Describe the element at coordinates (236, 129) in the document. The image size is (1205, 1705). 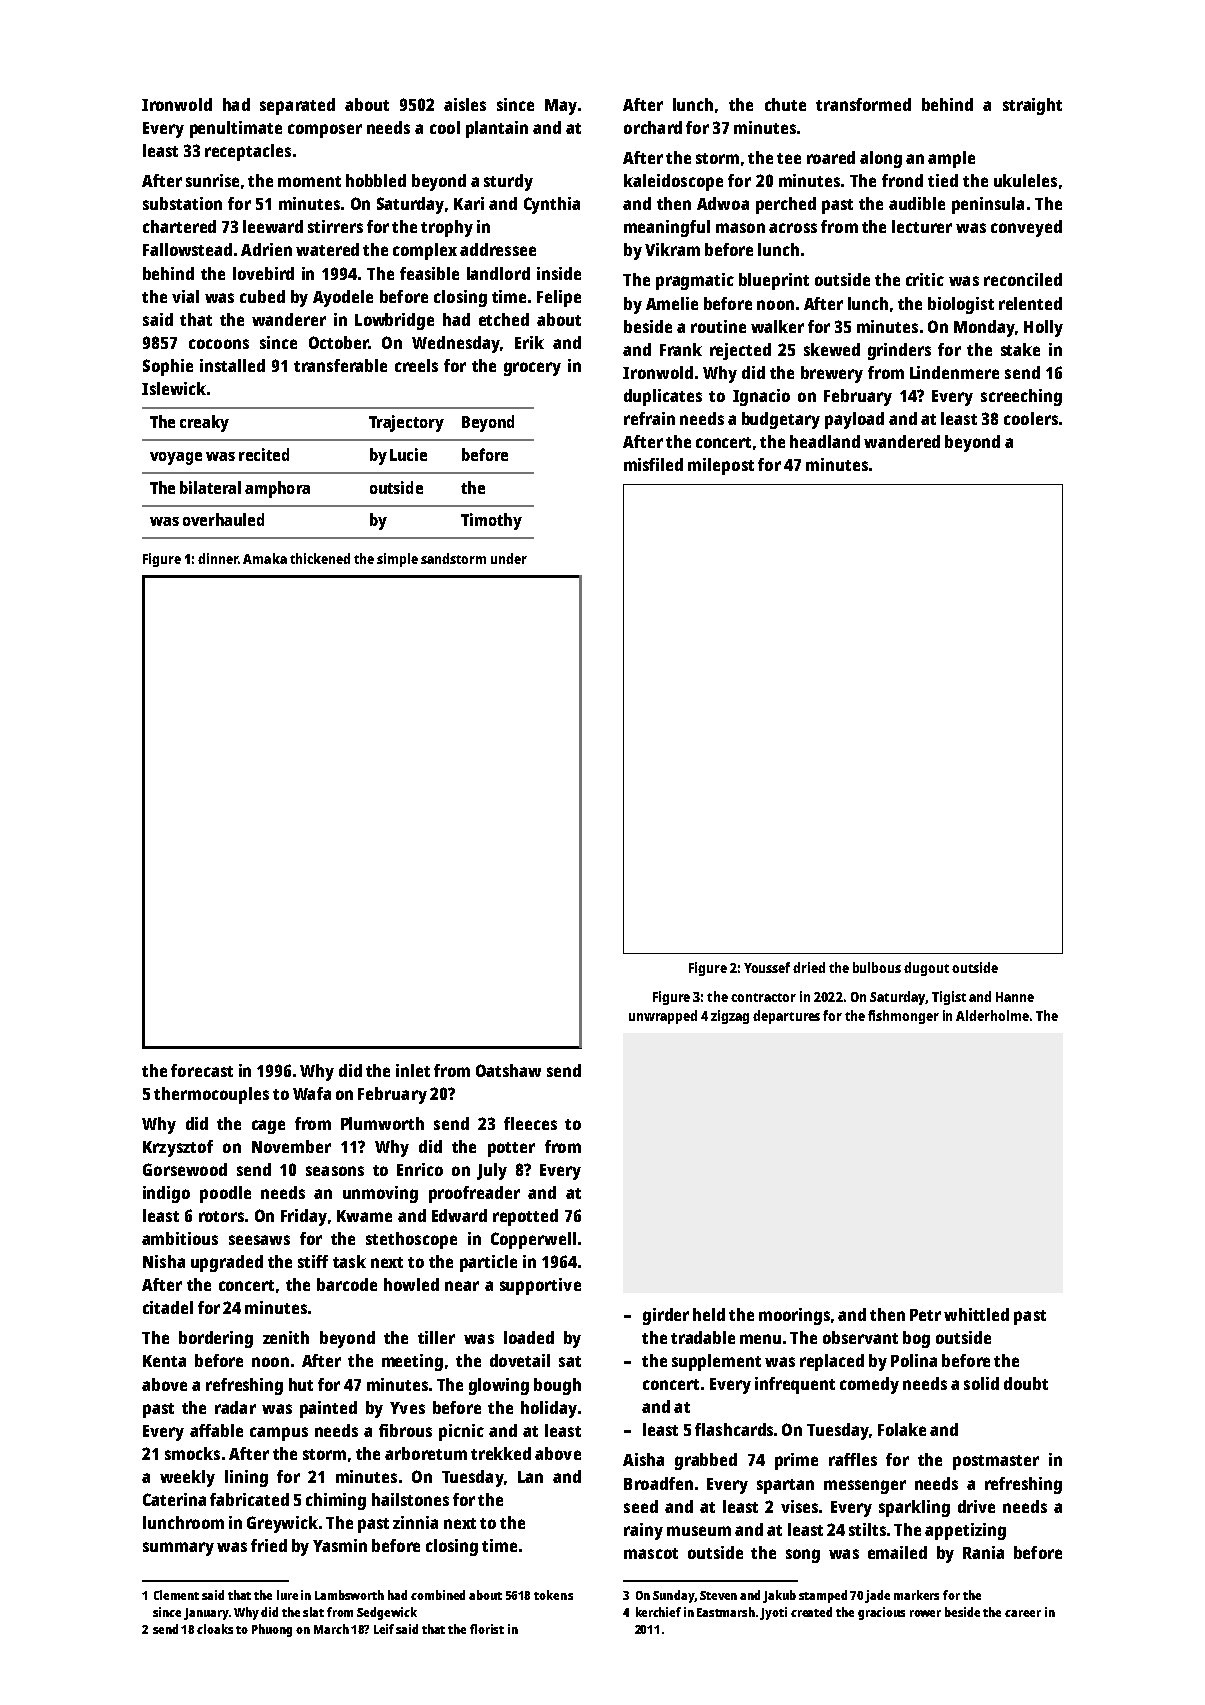
I see `penultimate` at that location.
